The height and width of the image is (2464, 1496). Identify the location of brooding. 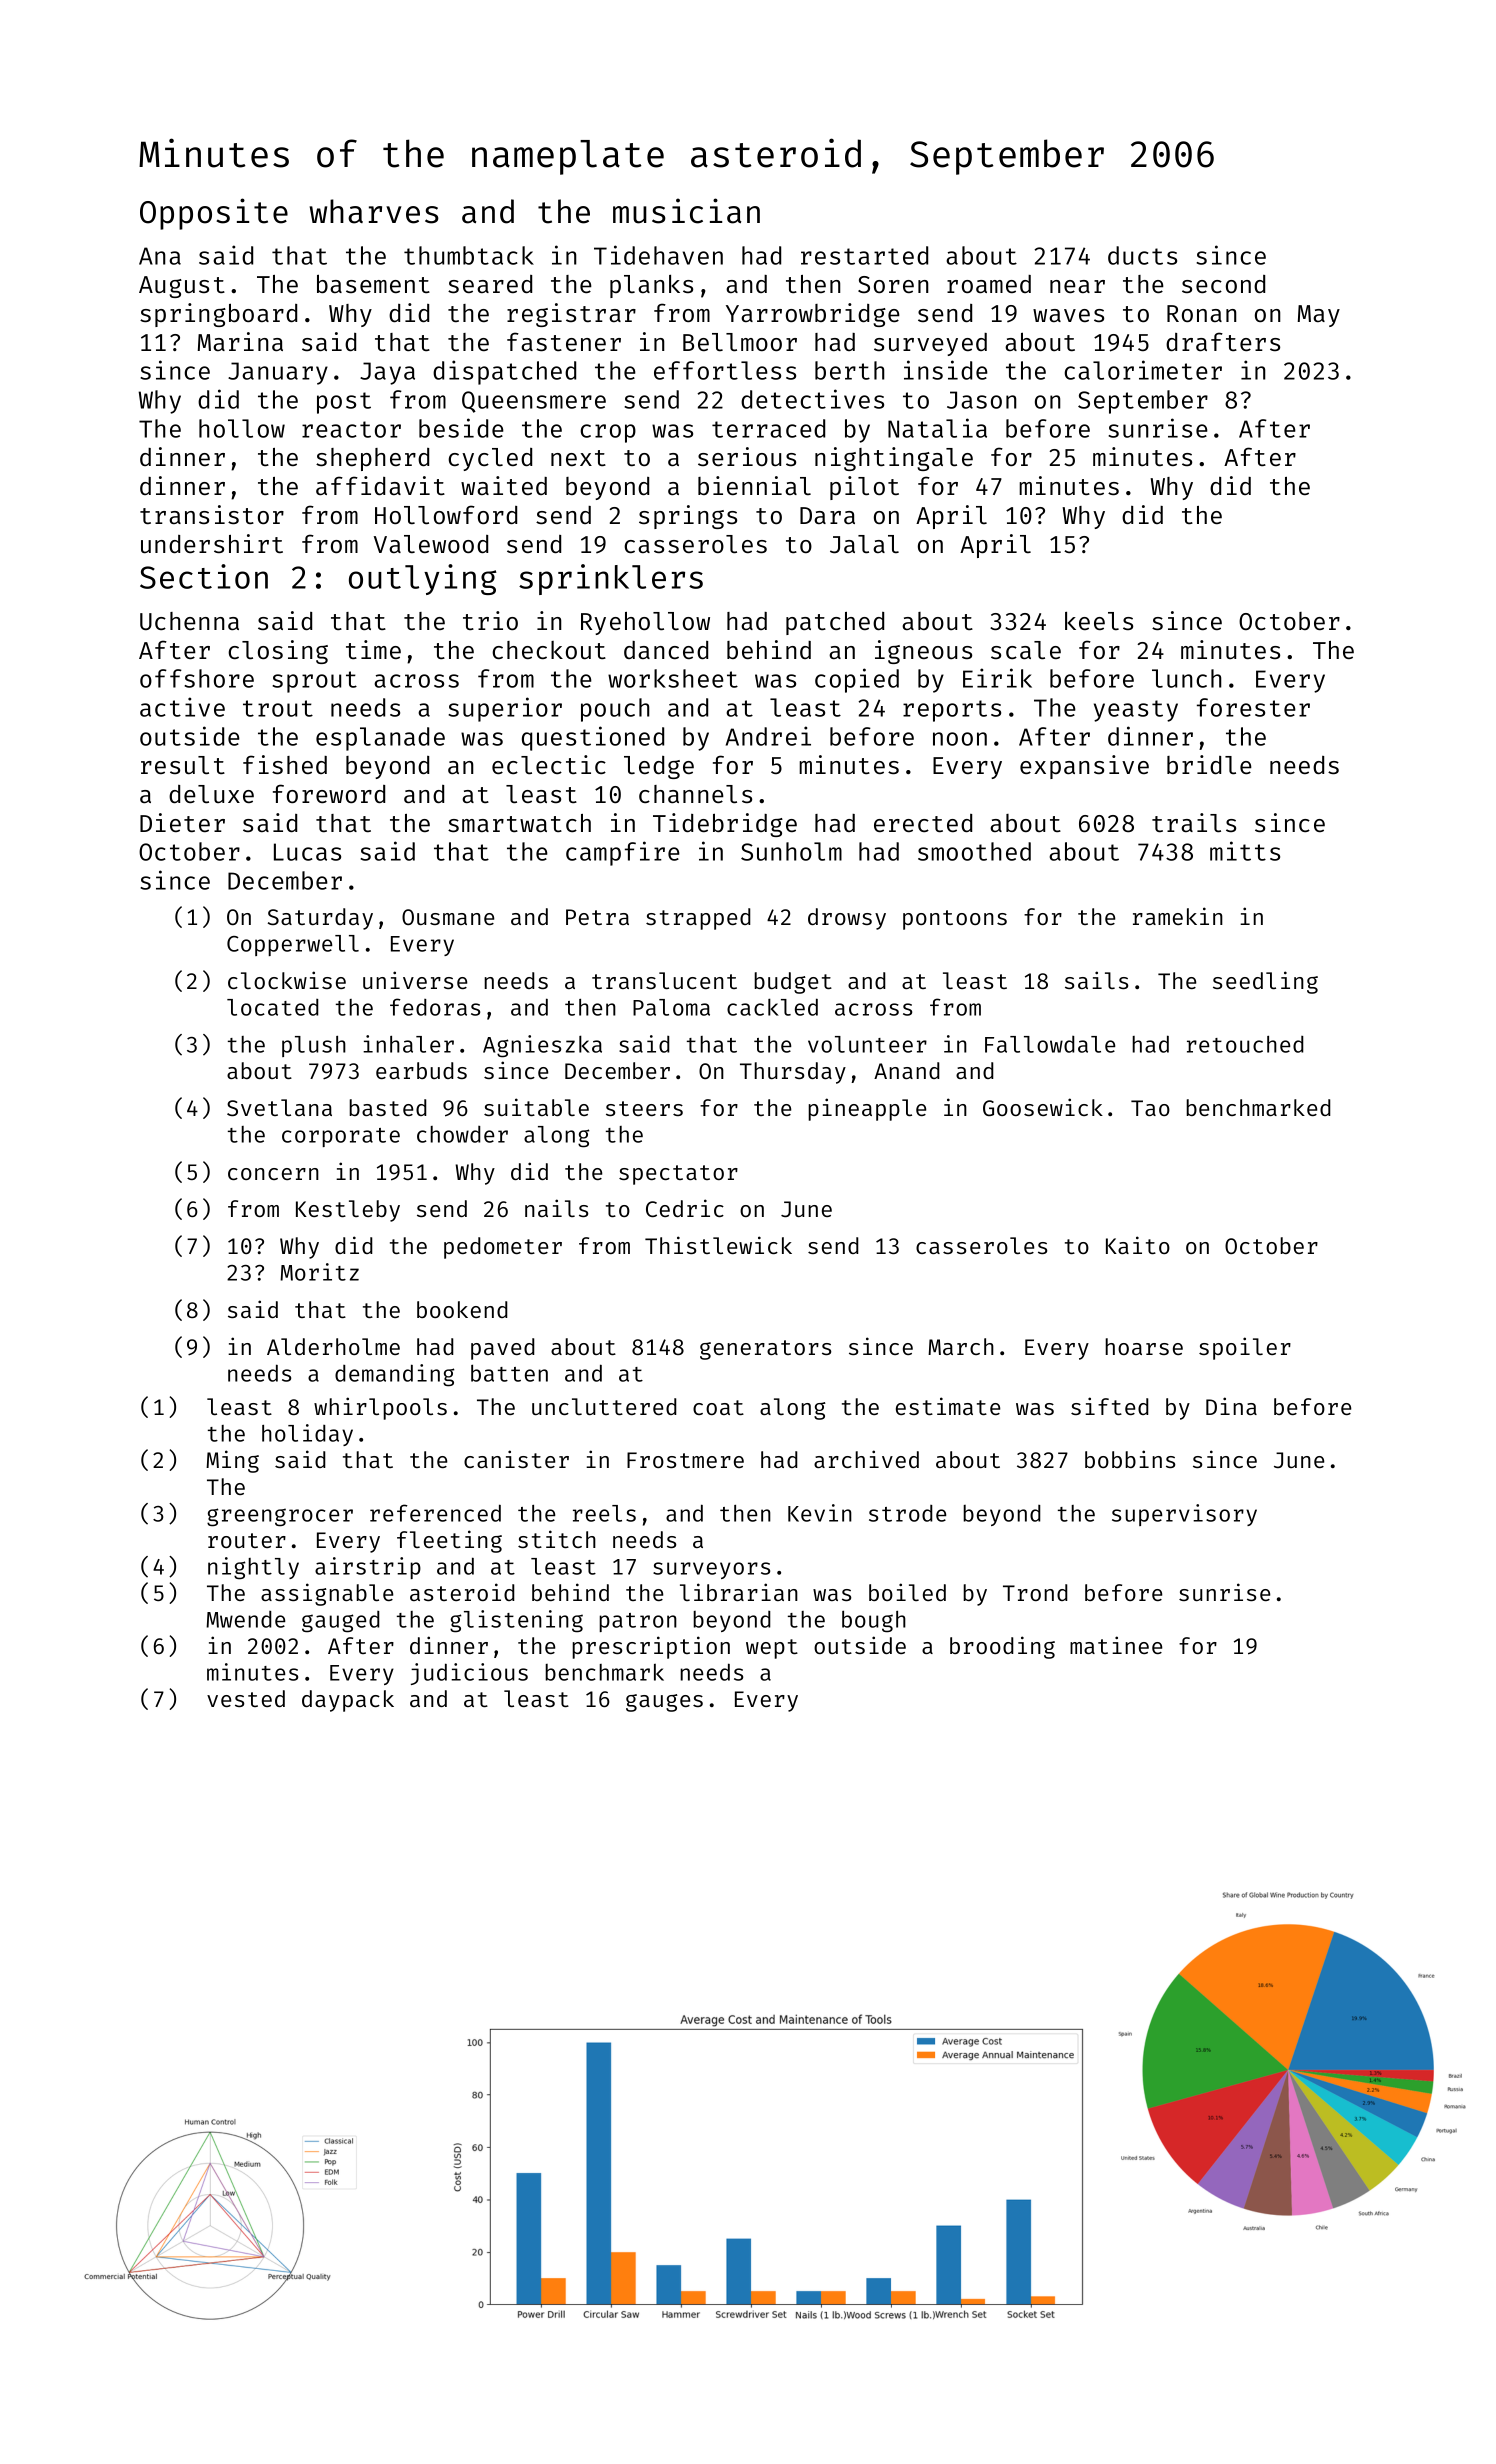
(1002, 1647).
